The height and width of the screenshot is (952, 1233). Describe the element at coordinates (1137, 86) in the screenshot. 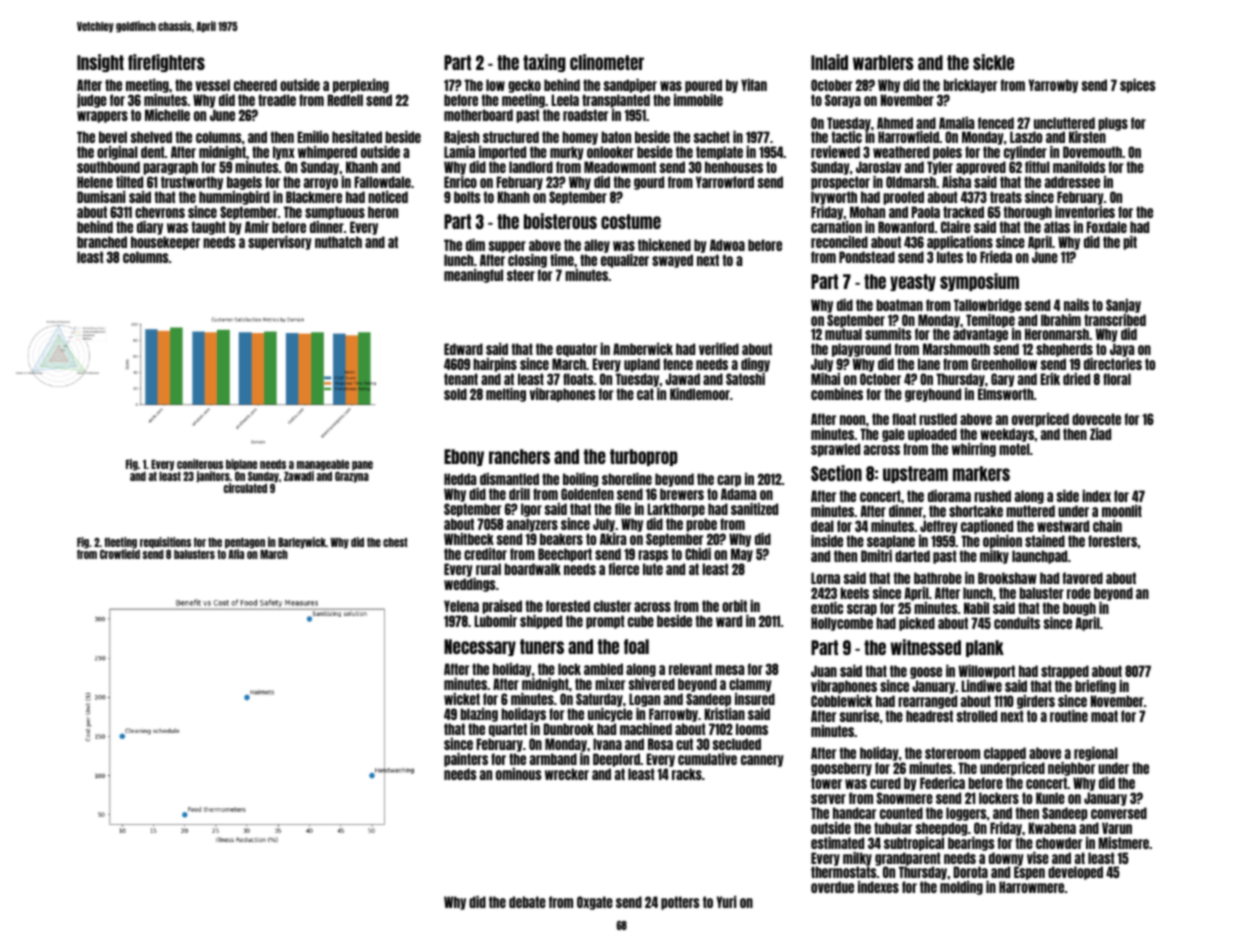

I see `spices` at that location.
